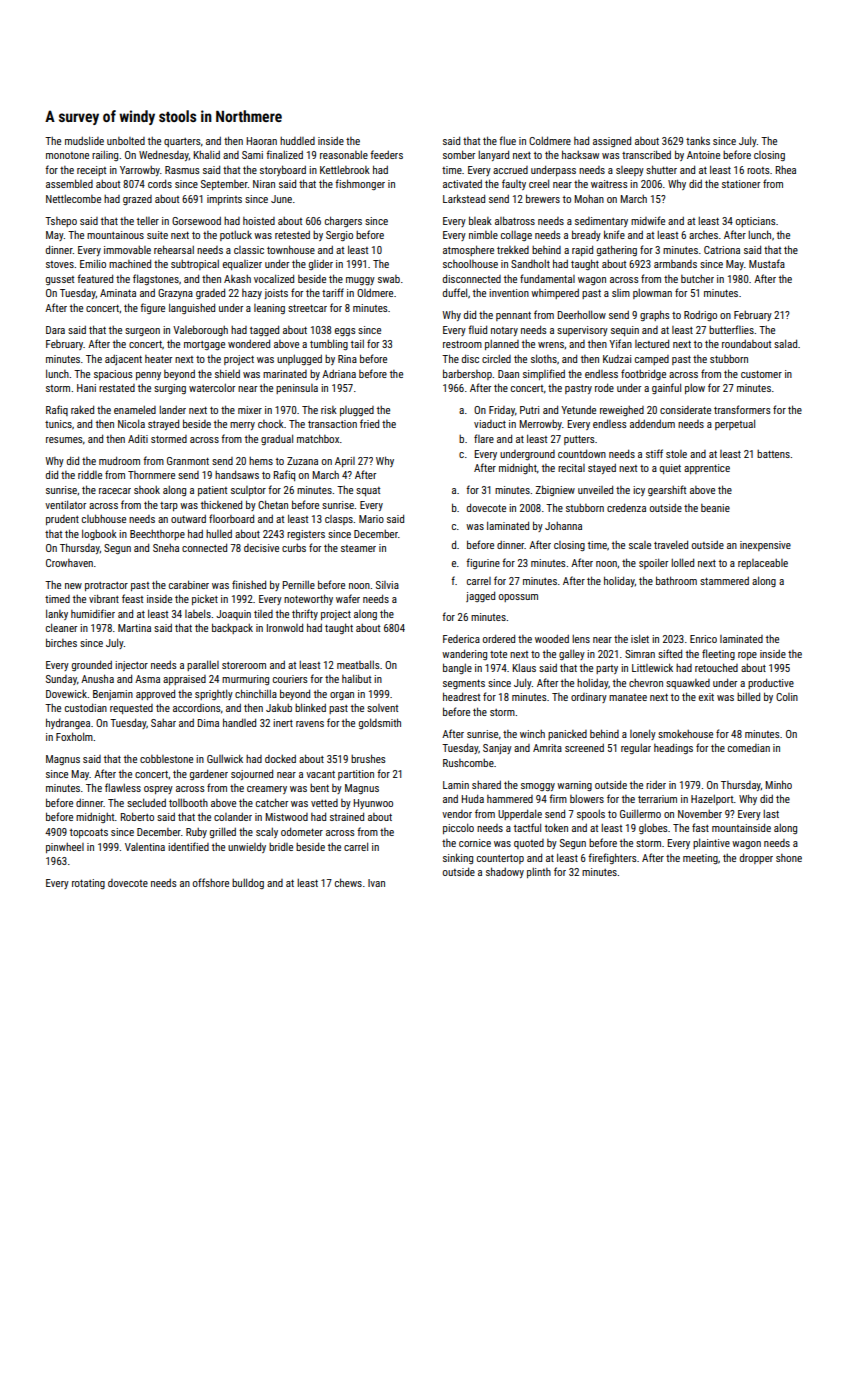 This document has height=1400, width=849. Describe the element at coordinates (507, 140) in the document. I see `flue` at that location.
